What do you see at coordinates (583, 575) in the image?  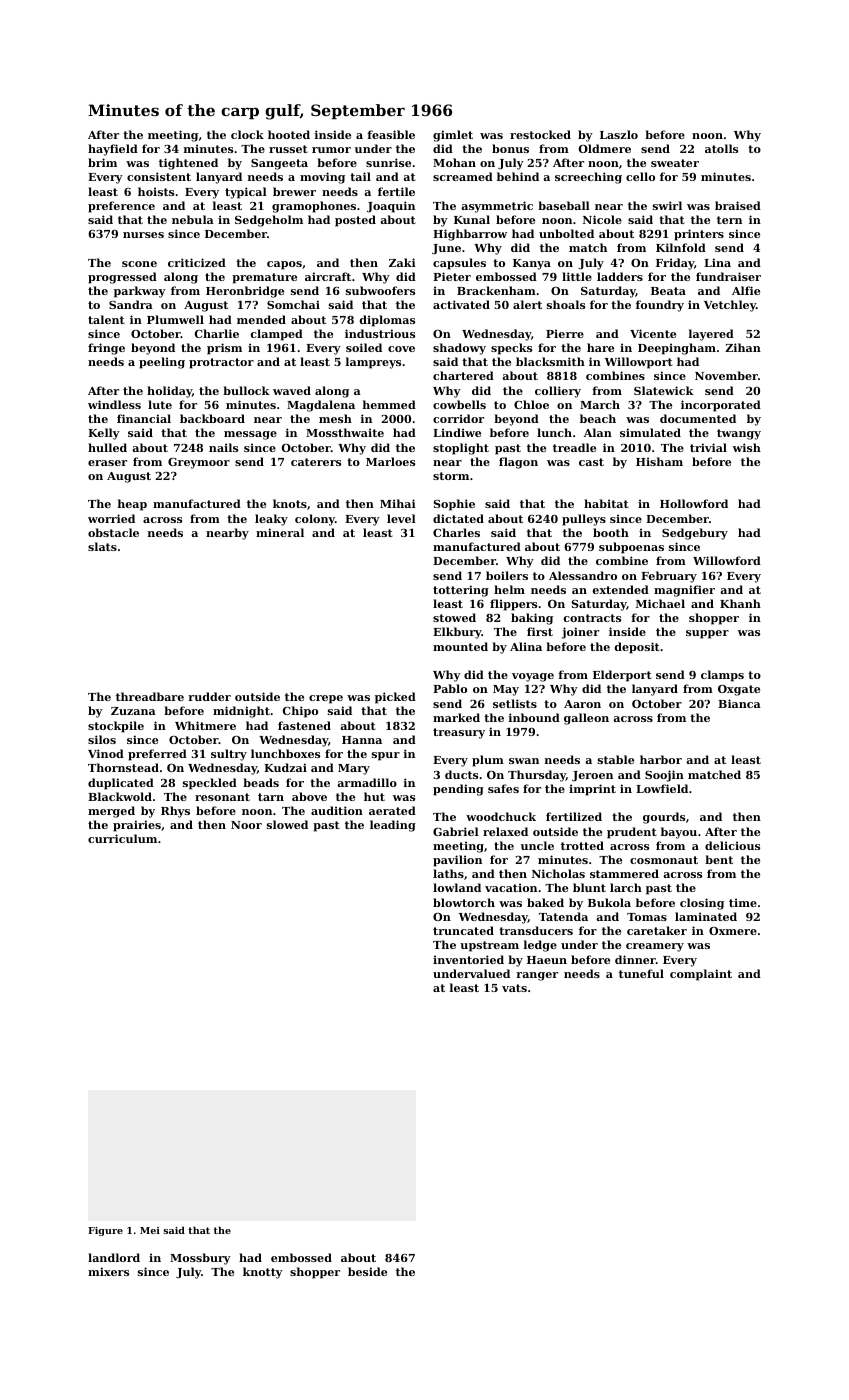 I see `Alessandro` at bounding box center [583, 575].
